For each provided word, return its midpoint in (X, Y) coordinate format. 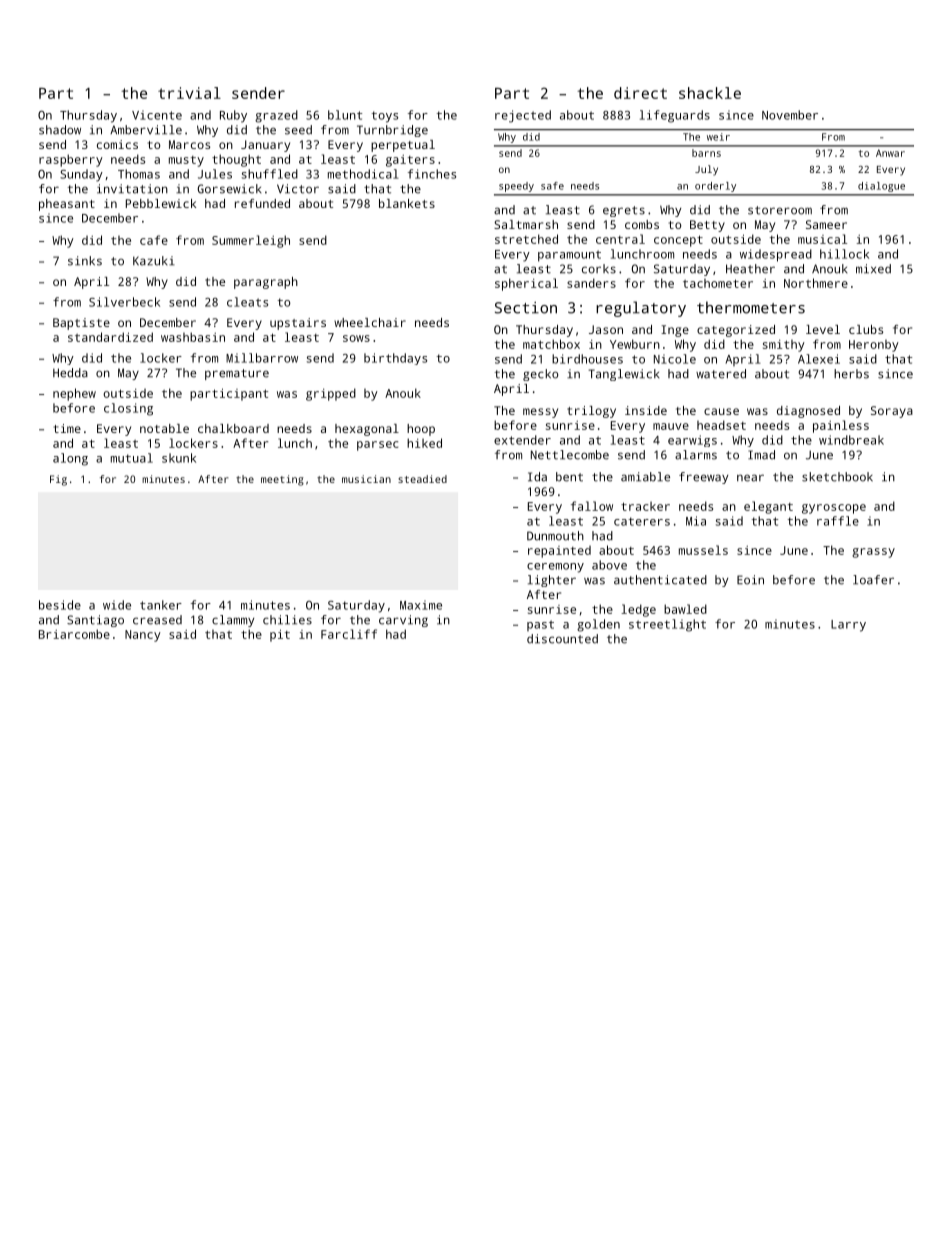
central (620, 239)
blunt (345, 115)
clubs (866, 329)
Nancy (143, 636)
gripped (331, 394)
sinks (85, 261)
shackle (710, 93)
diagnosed (808, 412)
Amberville (146, 130)
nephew (74, 394)
